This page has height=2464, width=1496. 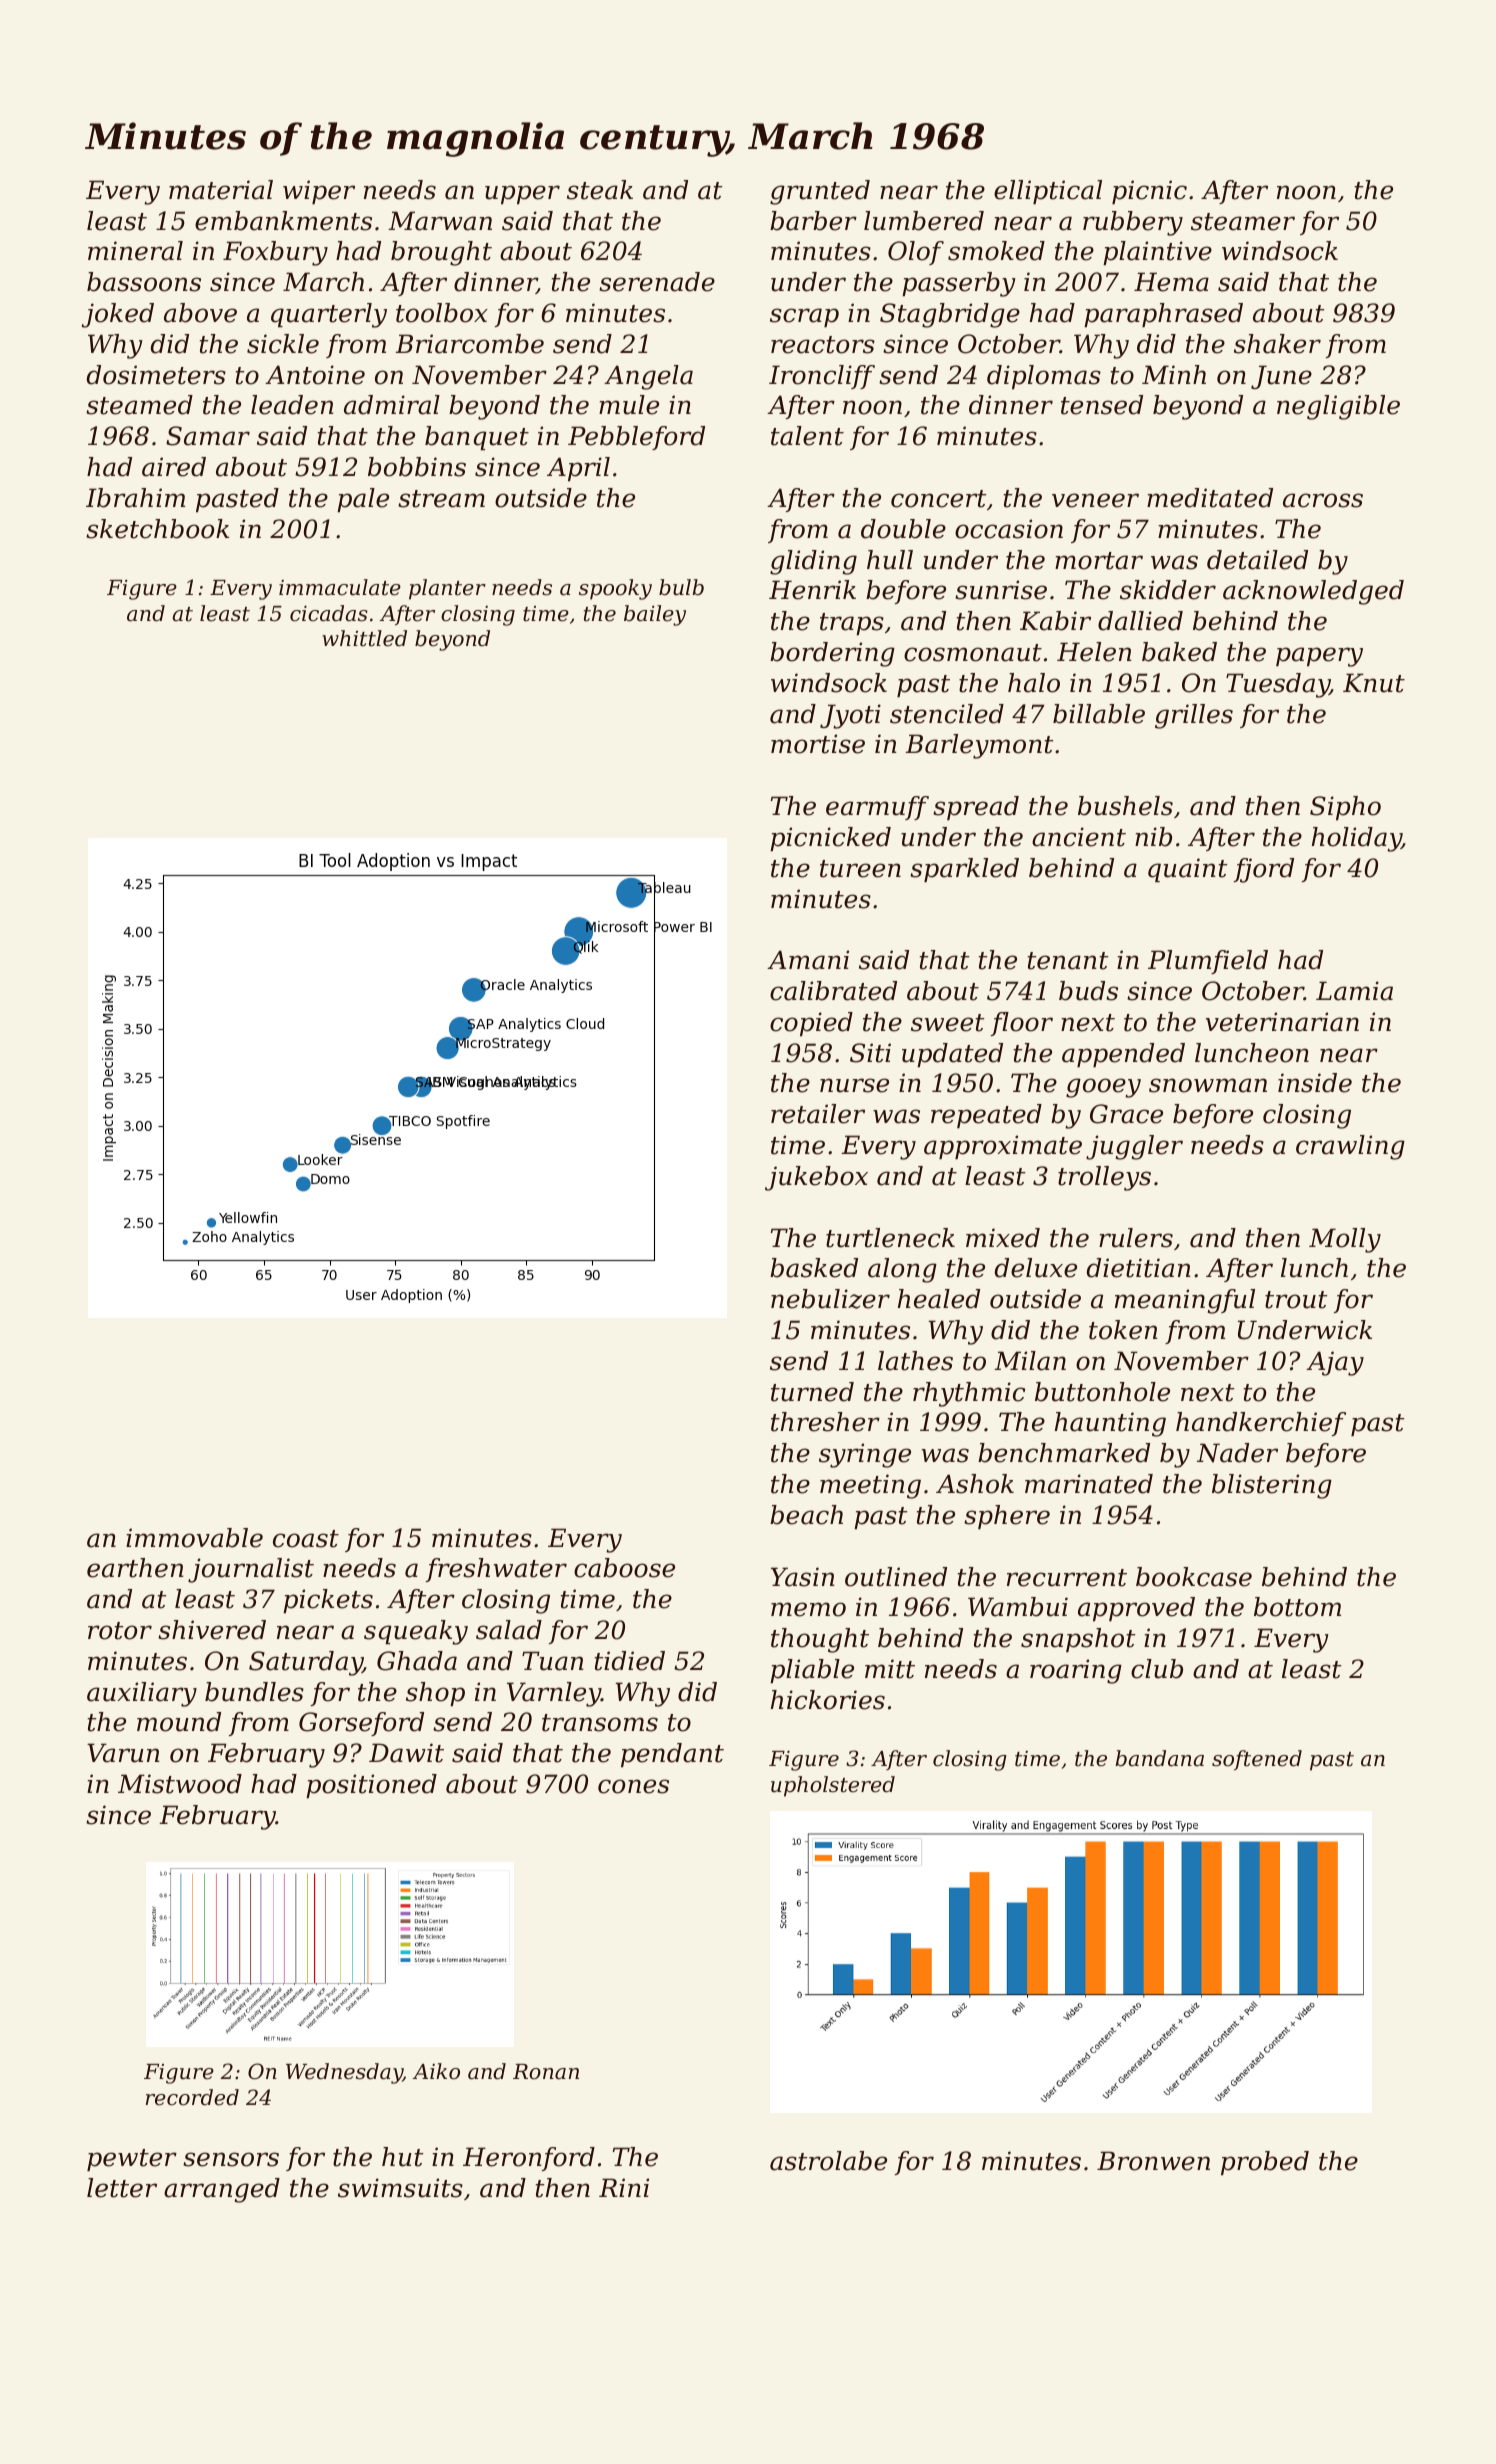 I want to click on bottom, so click(x=1297, y=1607).
